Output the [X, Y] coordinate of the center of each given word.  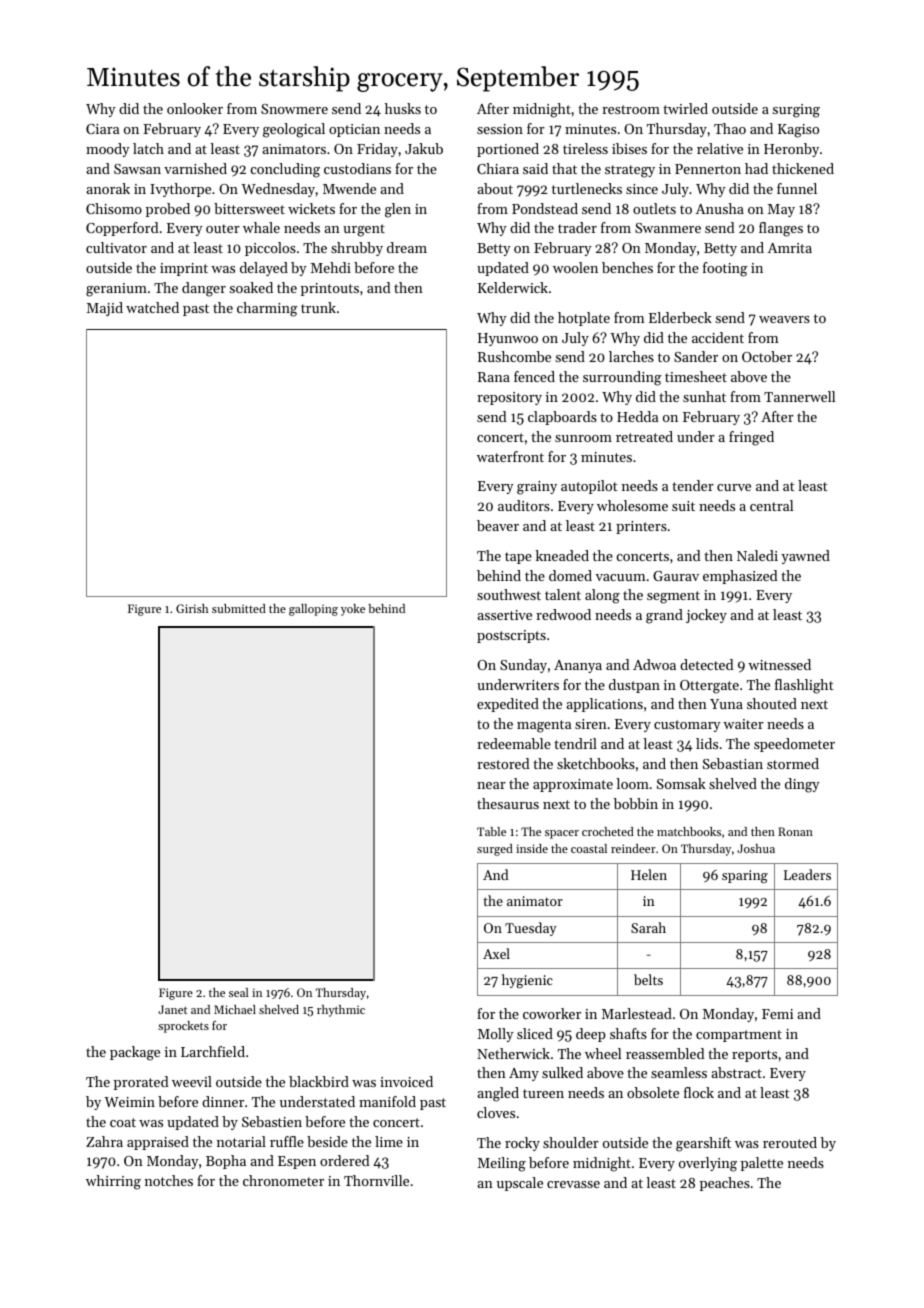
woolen [575, 267]
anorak [108, 188]
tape [518, 558]
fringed [751, 438]
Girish [192, 608]
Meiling [502, 1164]
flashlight [804, 686]
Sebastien [272, 1121]
